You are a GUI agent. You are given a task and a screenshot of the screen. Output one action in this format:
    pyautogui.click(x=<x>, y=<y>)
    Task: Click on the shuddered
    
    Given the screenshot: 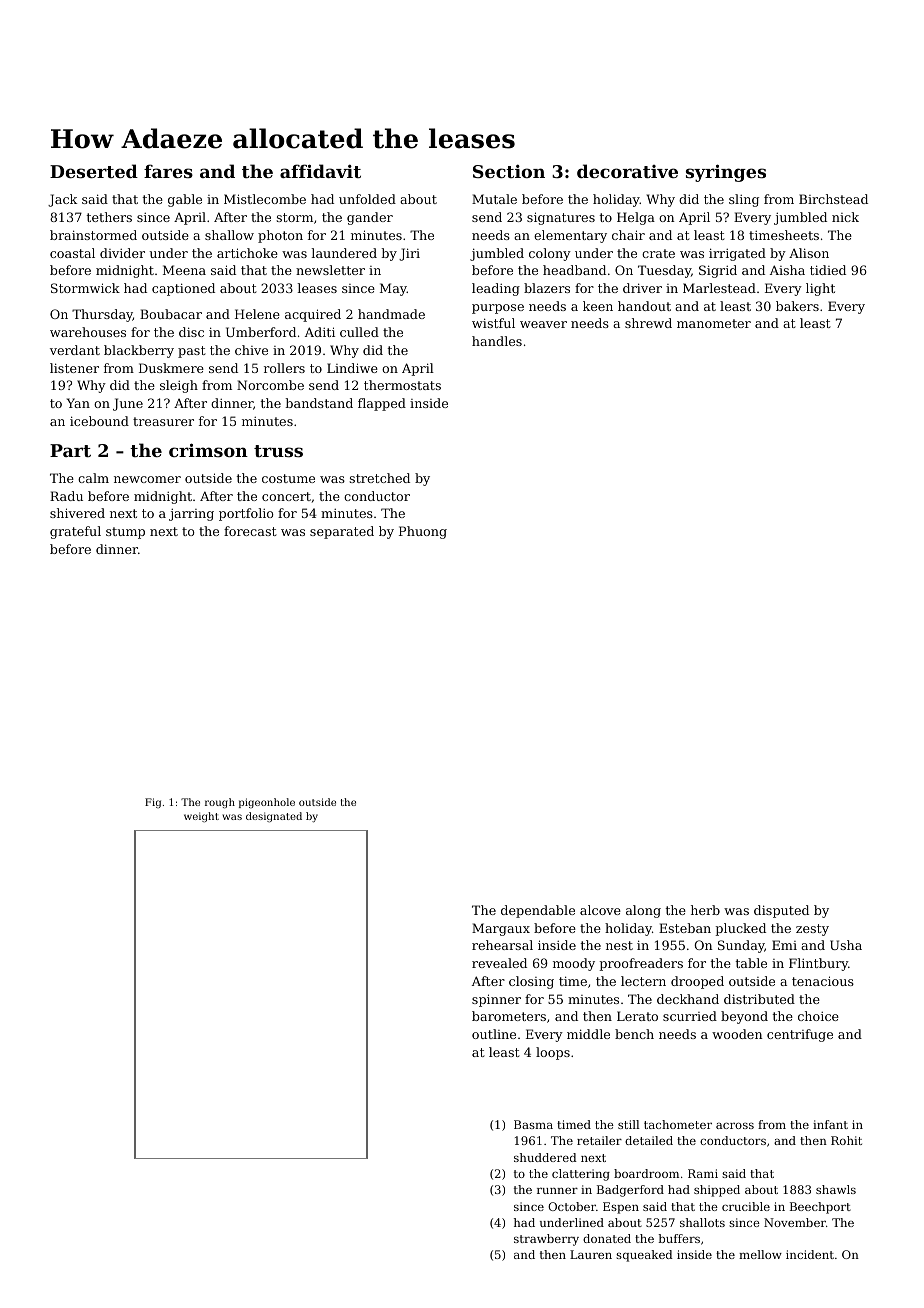 What is the action you would take?
    pyautogui.click(x=545, y=1157)
